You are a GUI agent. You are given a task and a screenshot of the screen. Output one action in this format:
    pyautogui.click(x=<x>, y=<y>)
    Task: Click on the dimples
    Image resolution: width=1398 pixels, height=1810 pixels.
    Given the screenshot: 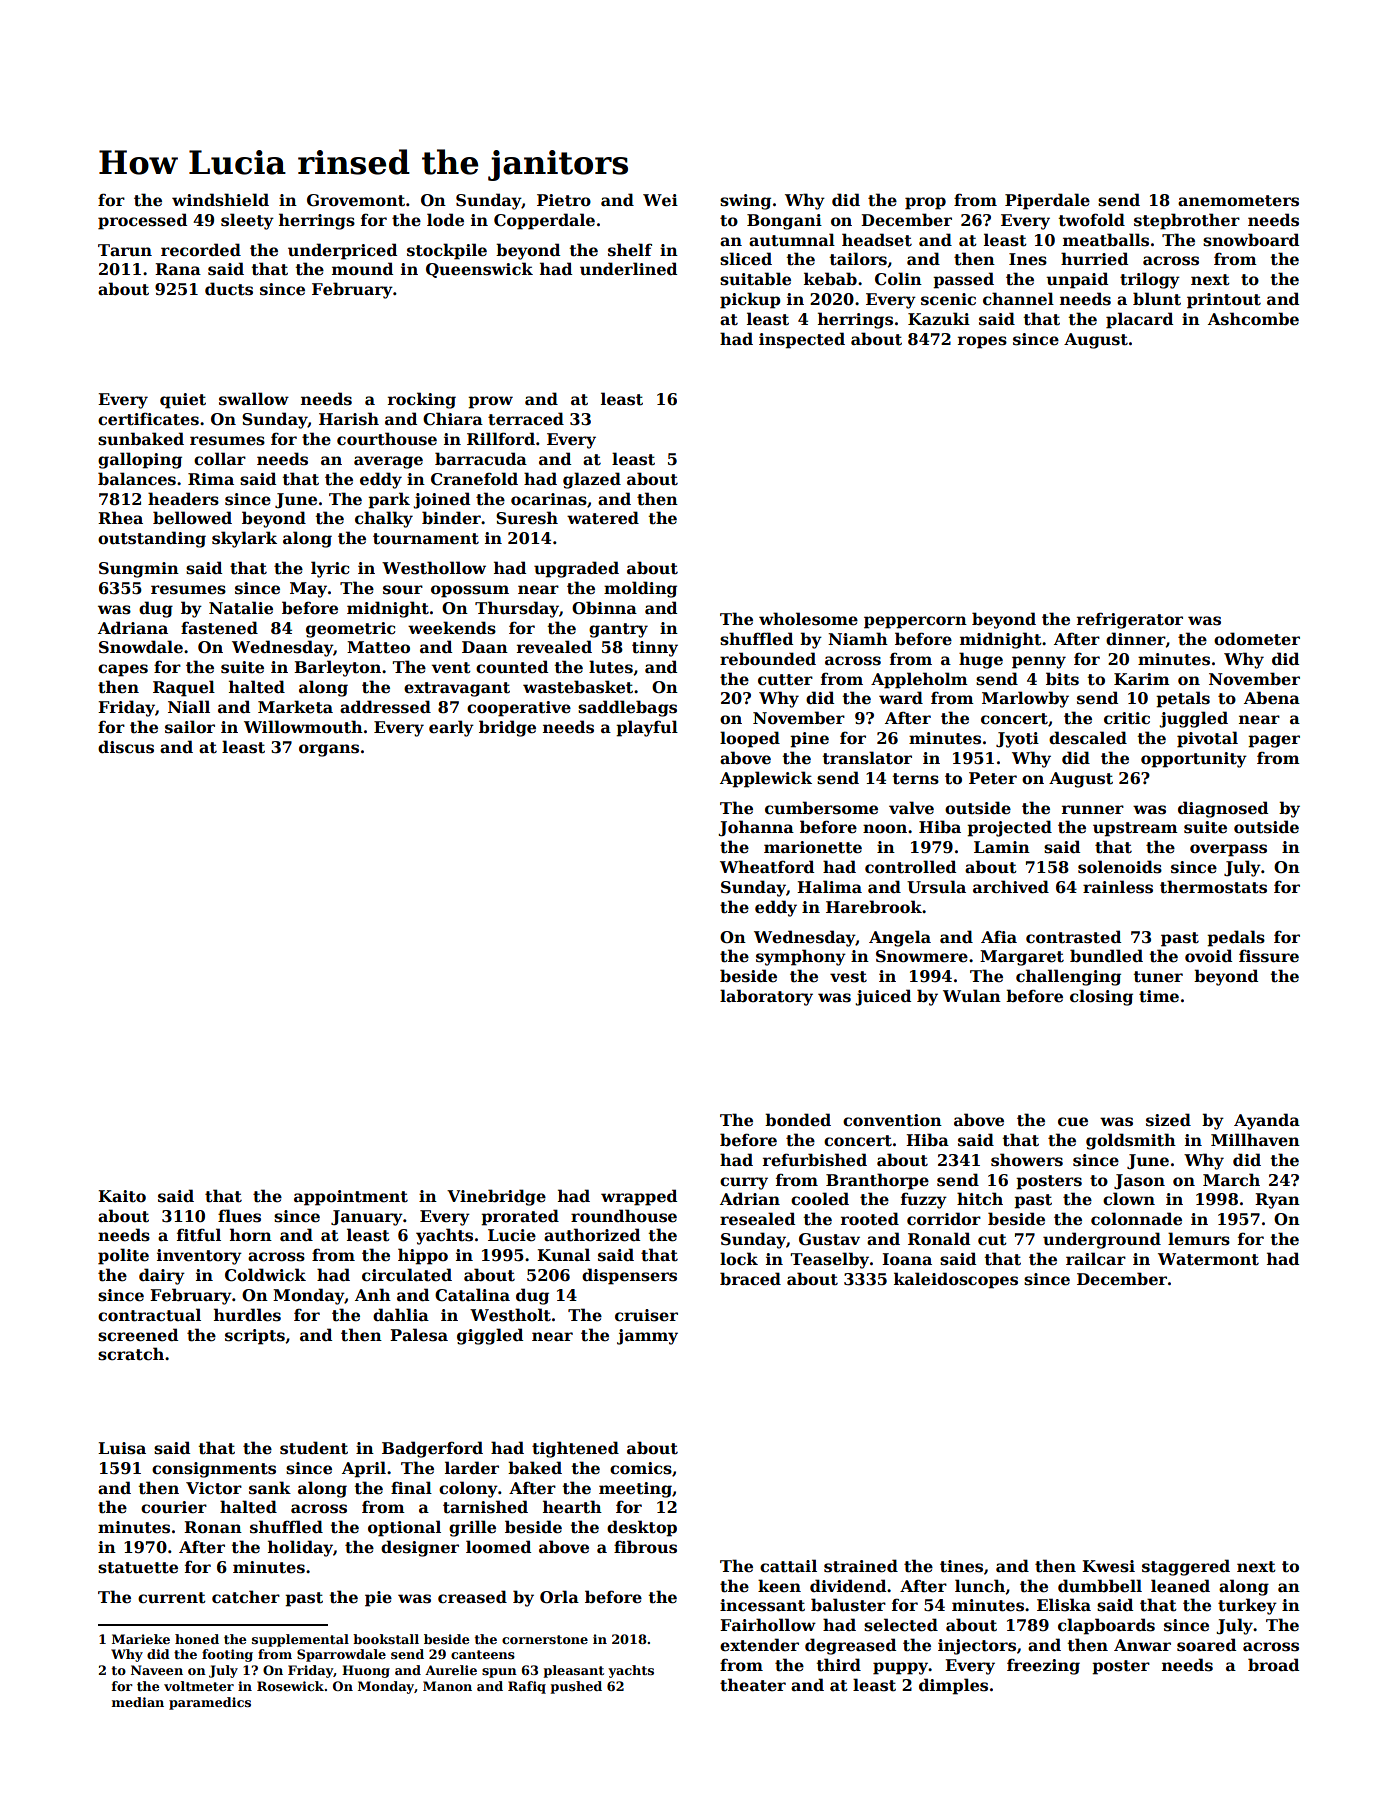 What is the action you would take?
    pyautogui.click(x=953, y=1686)
